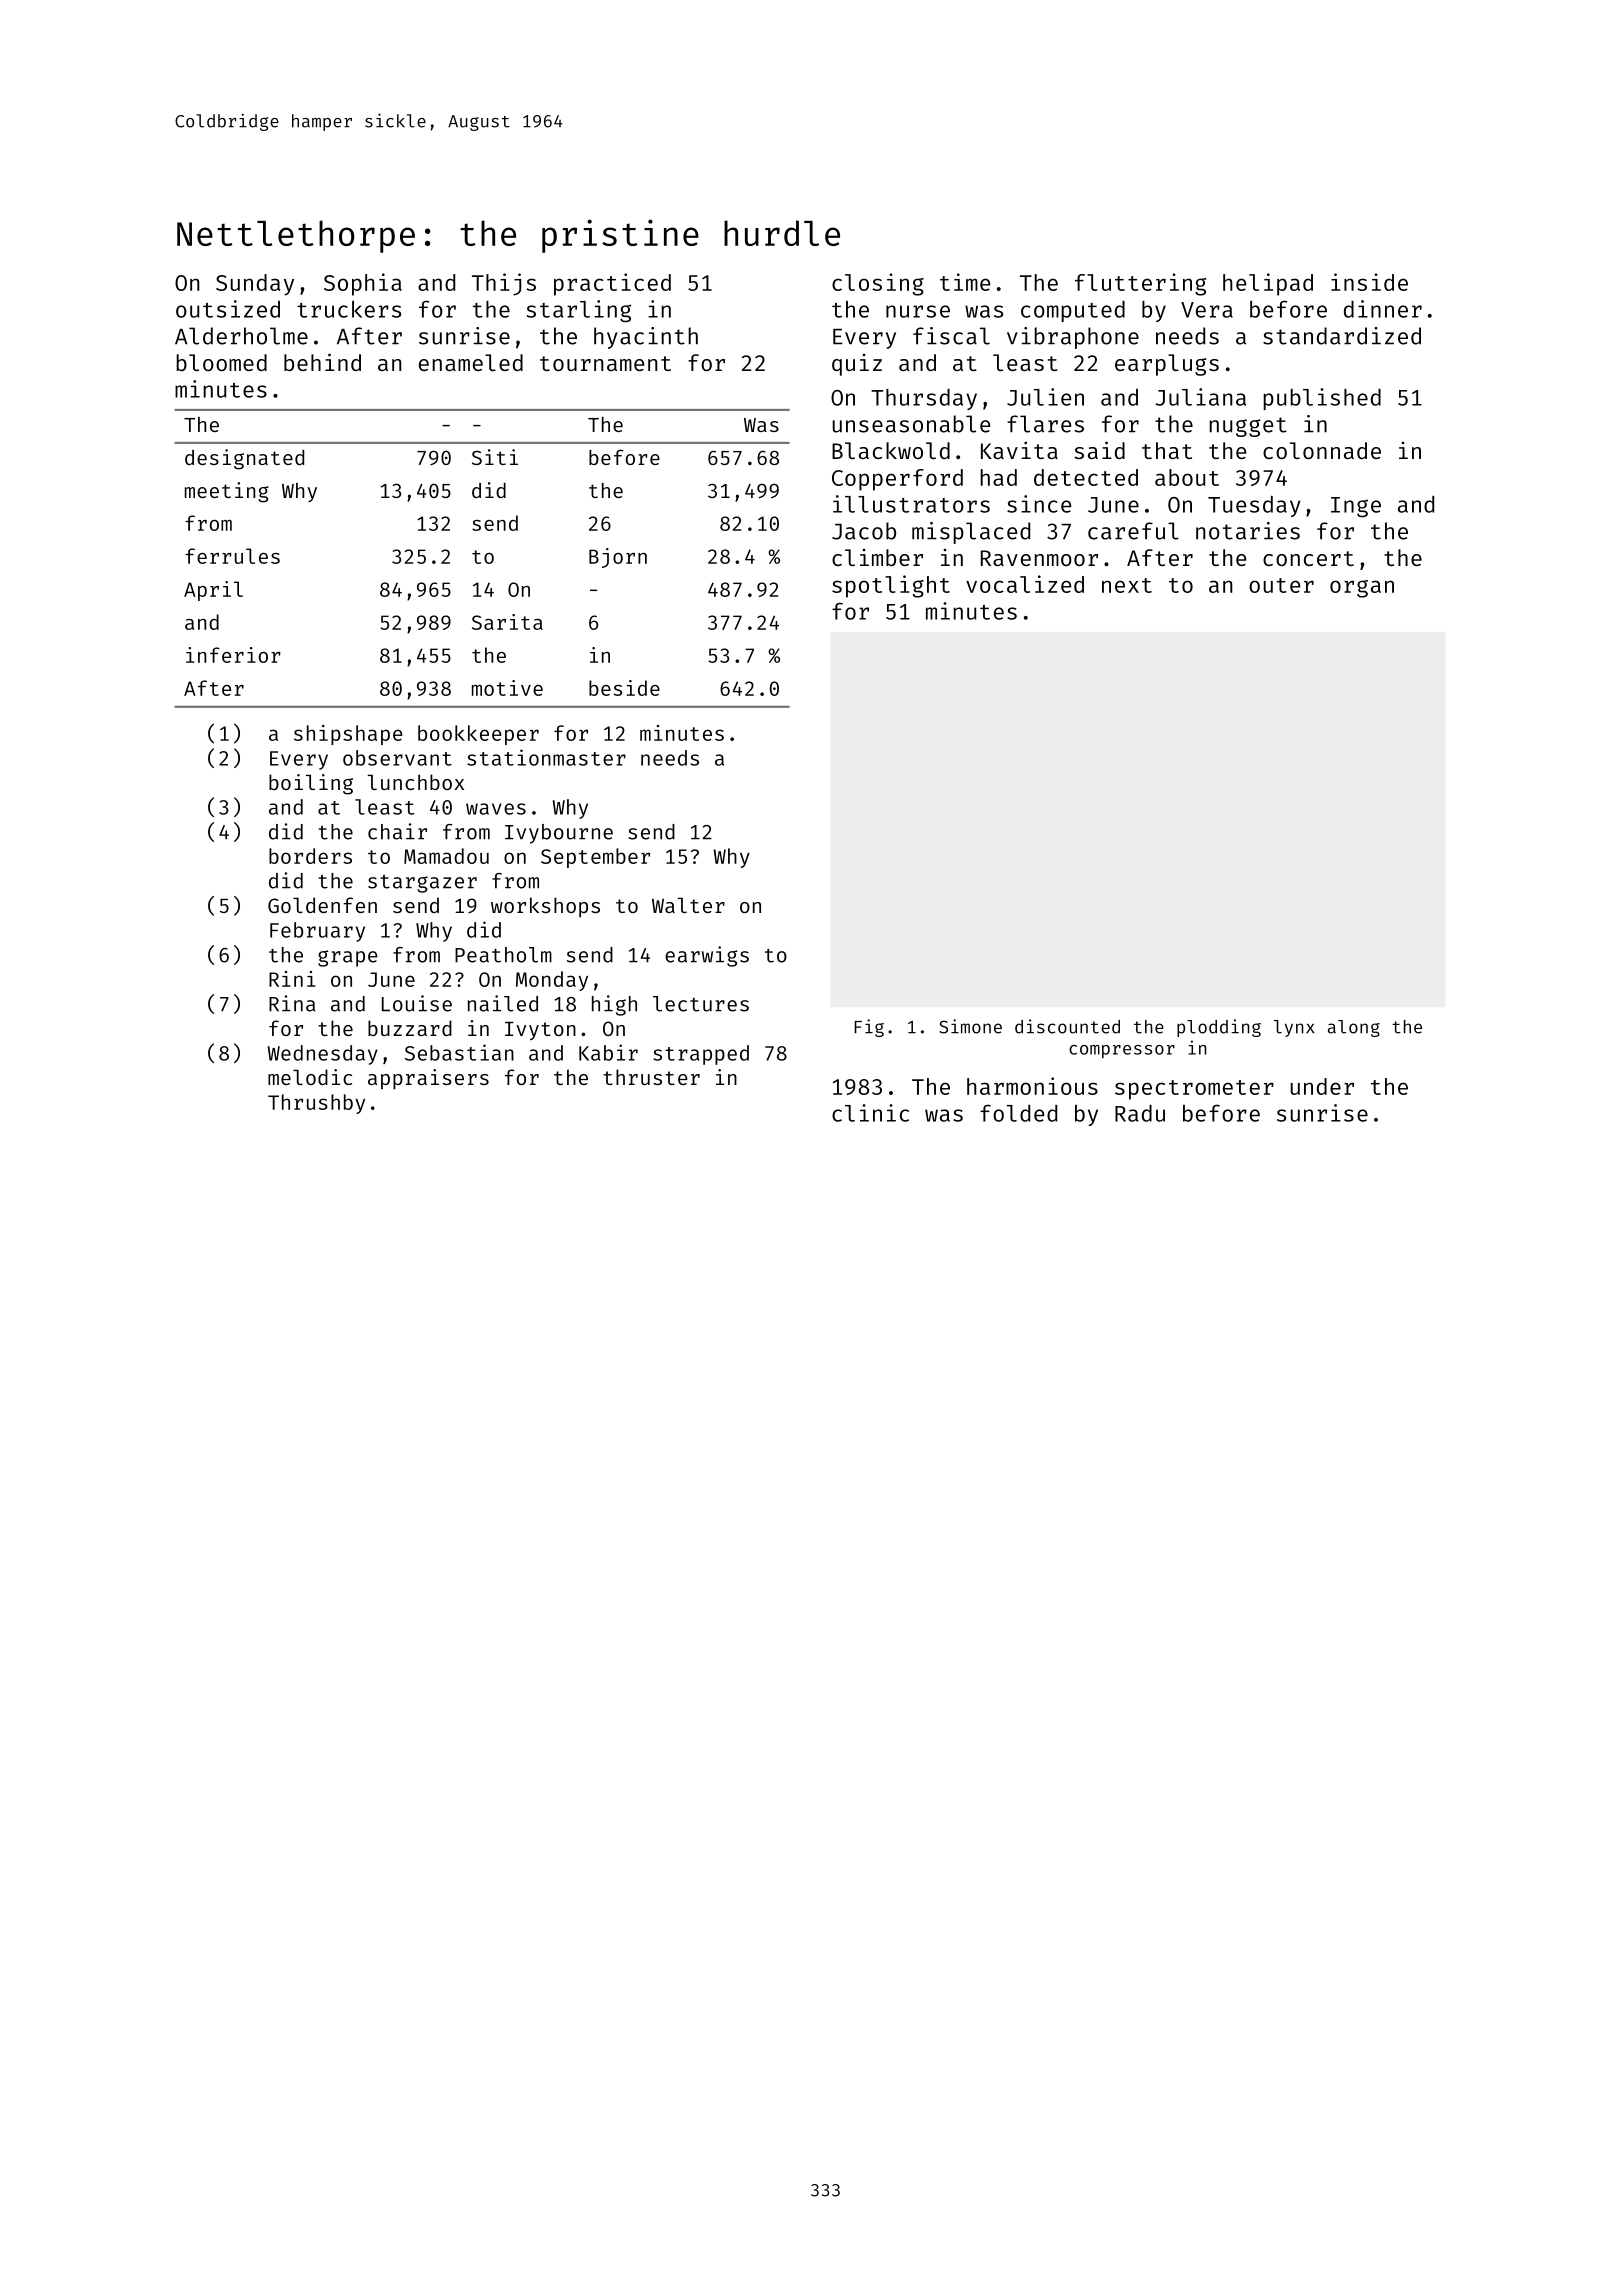 The image size is (1620, 2292). I want to click on plodding, so click(1219, 1028).
